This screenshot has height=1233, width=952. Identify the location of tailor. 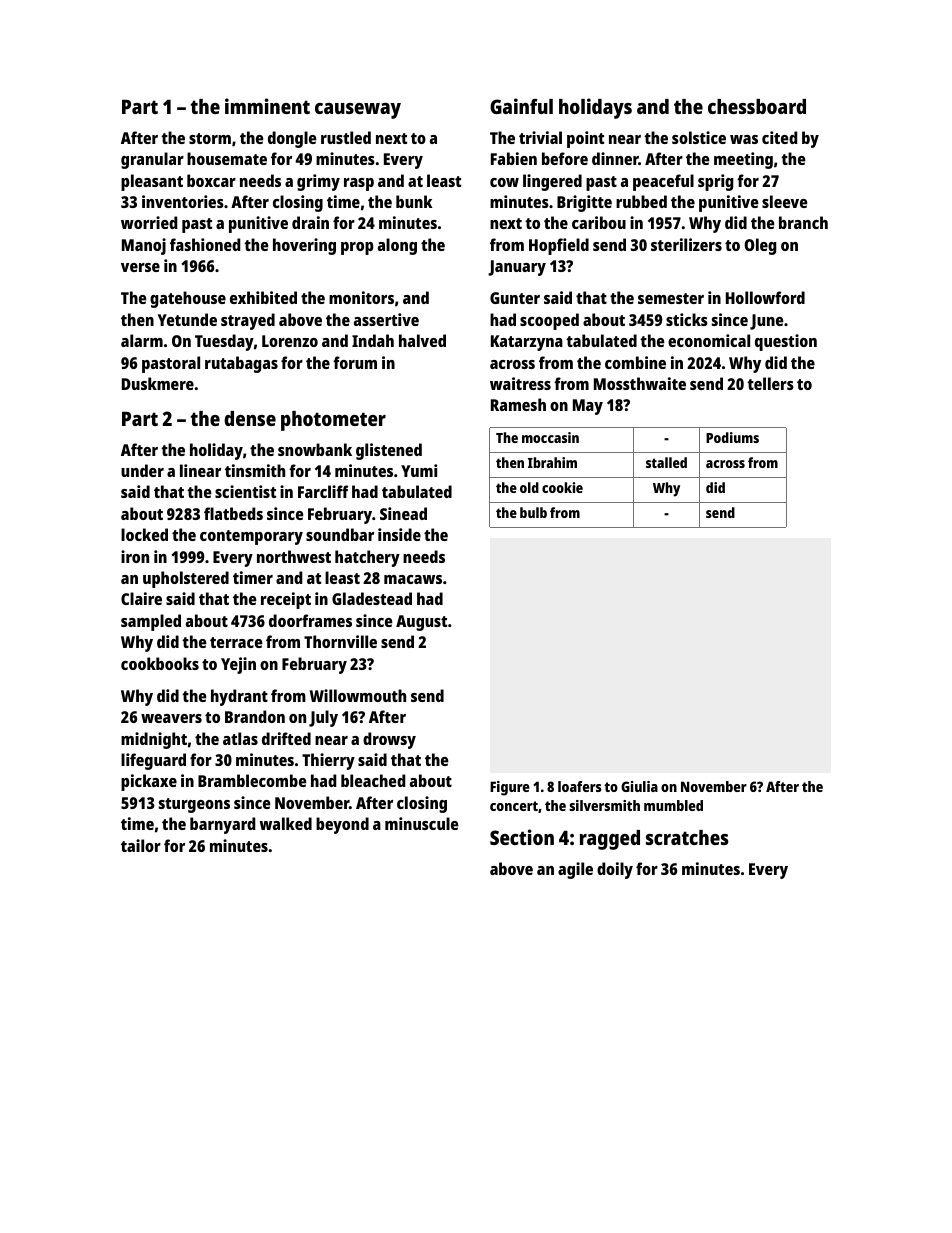
(141, 845).
